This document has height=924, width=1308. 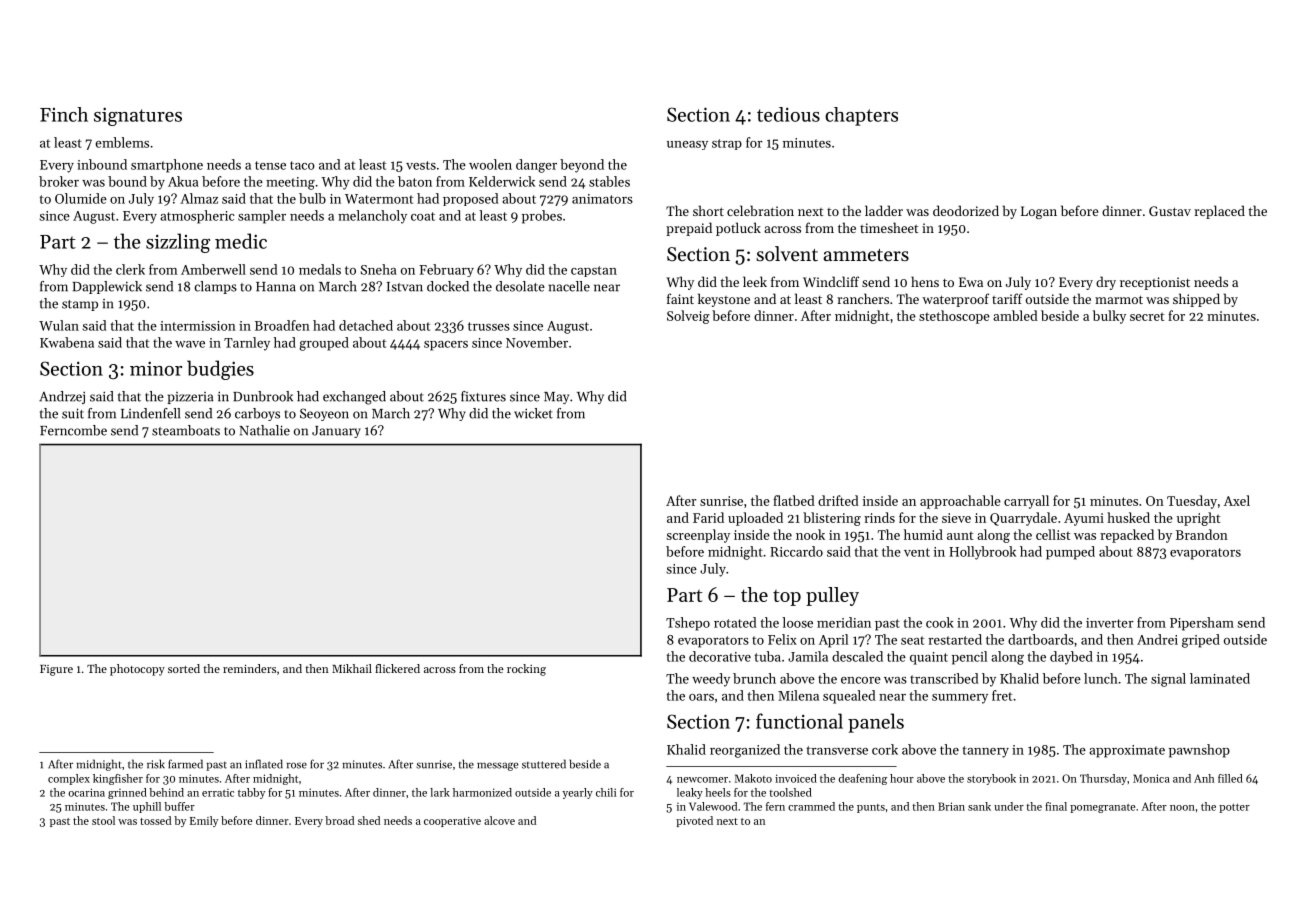 What do you see at coordinates (536, 166) in the document?
I see `danger` at bounding box center [536, 166].
